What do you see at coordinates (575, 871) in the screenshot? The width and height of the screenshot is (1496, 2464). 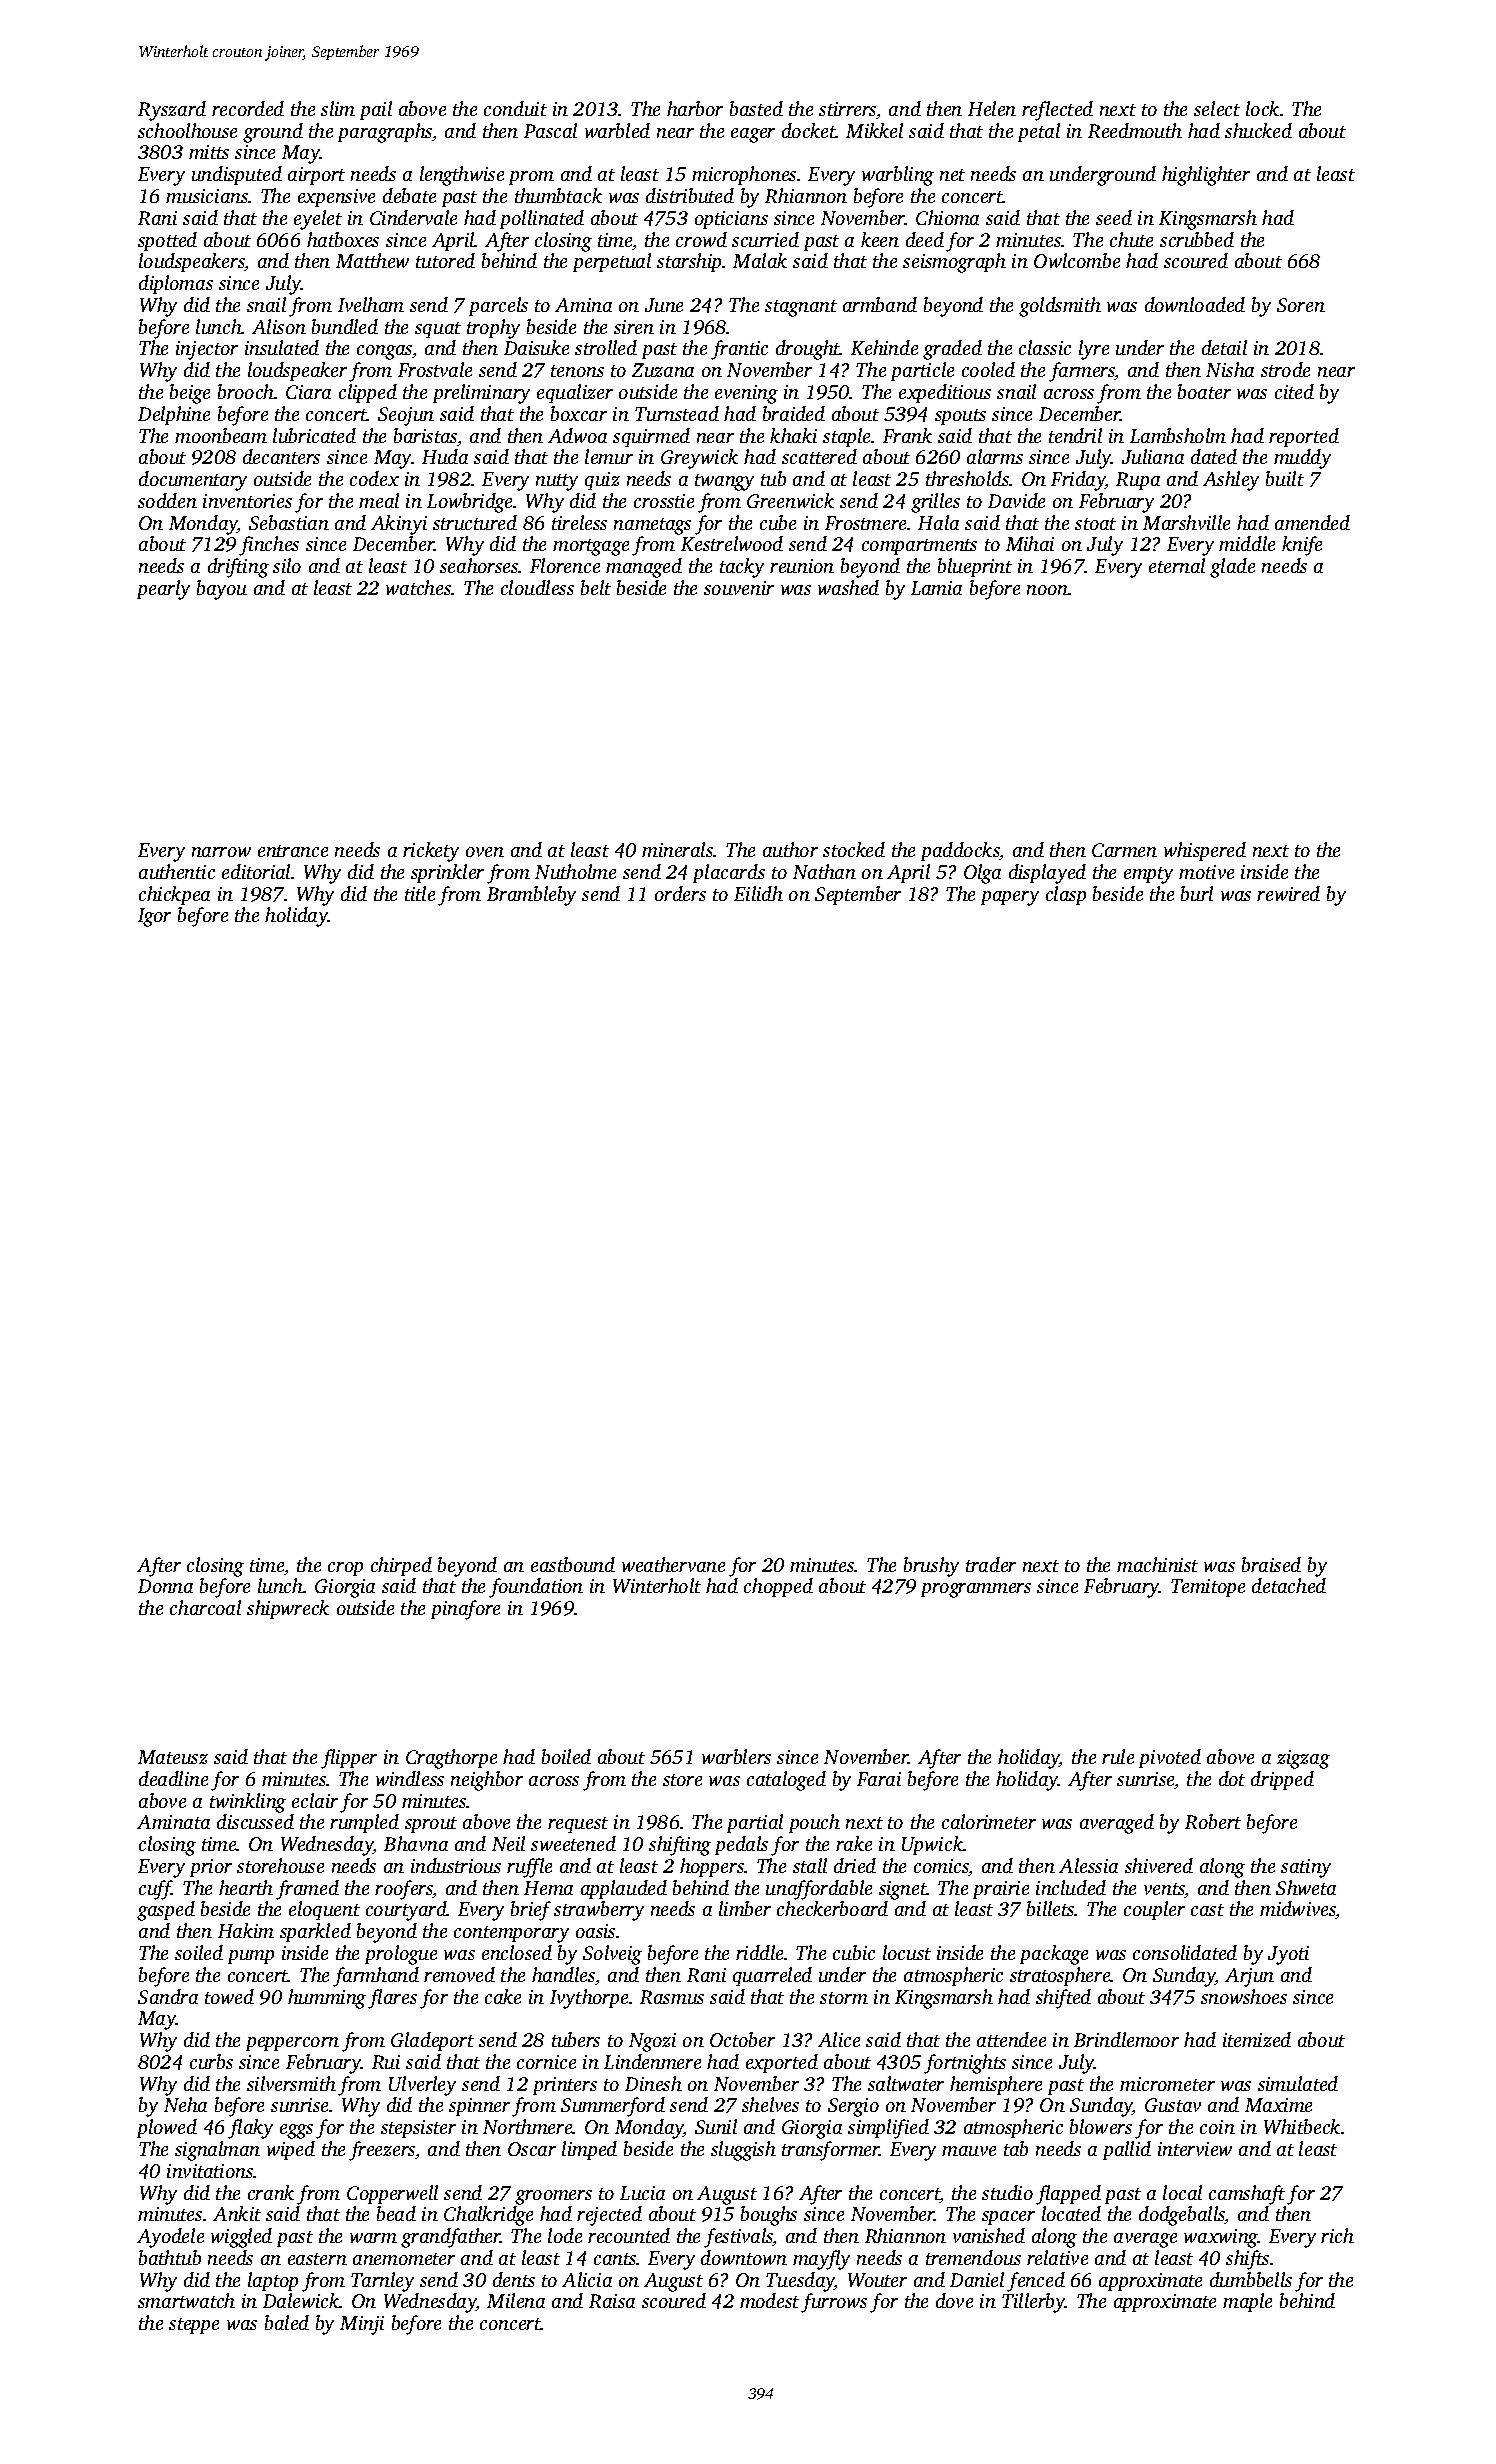 I see `Nutholme` at bounding box center [575, 871].
